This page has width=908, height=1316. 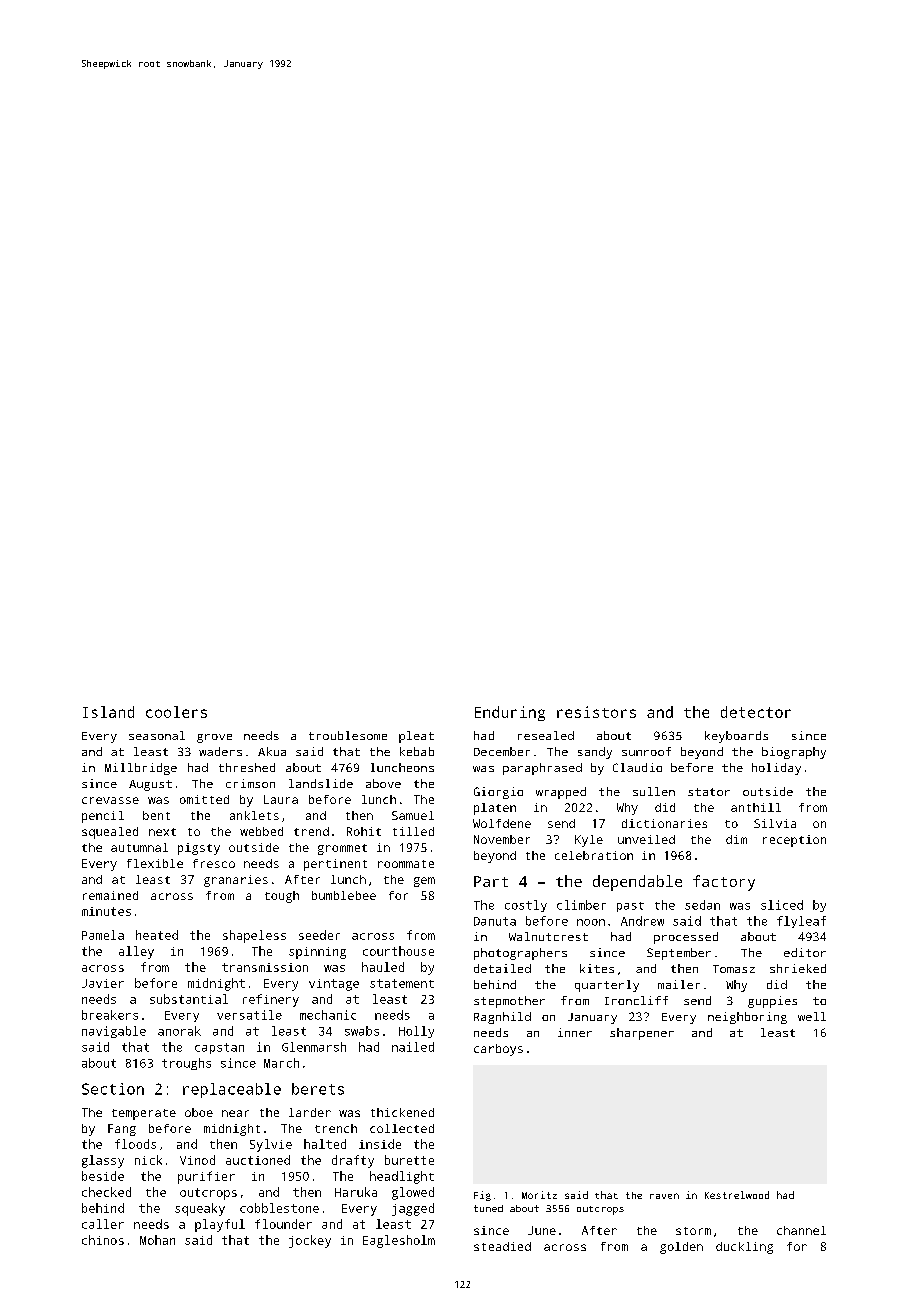 What do you see at coordinates (510, 713) in the page?
I see `Enduring` at bounding box center [510, 713].
